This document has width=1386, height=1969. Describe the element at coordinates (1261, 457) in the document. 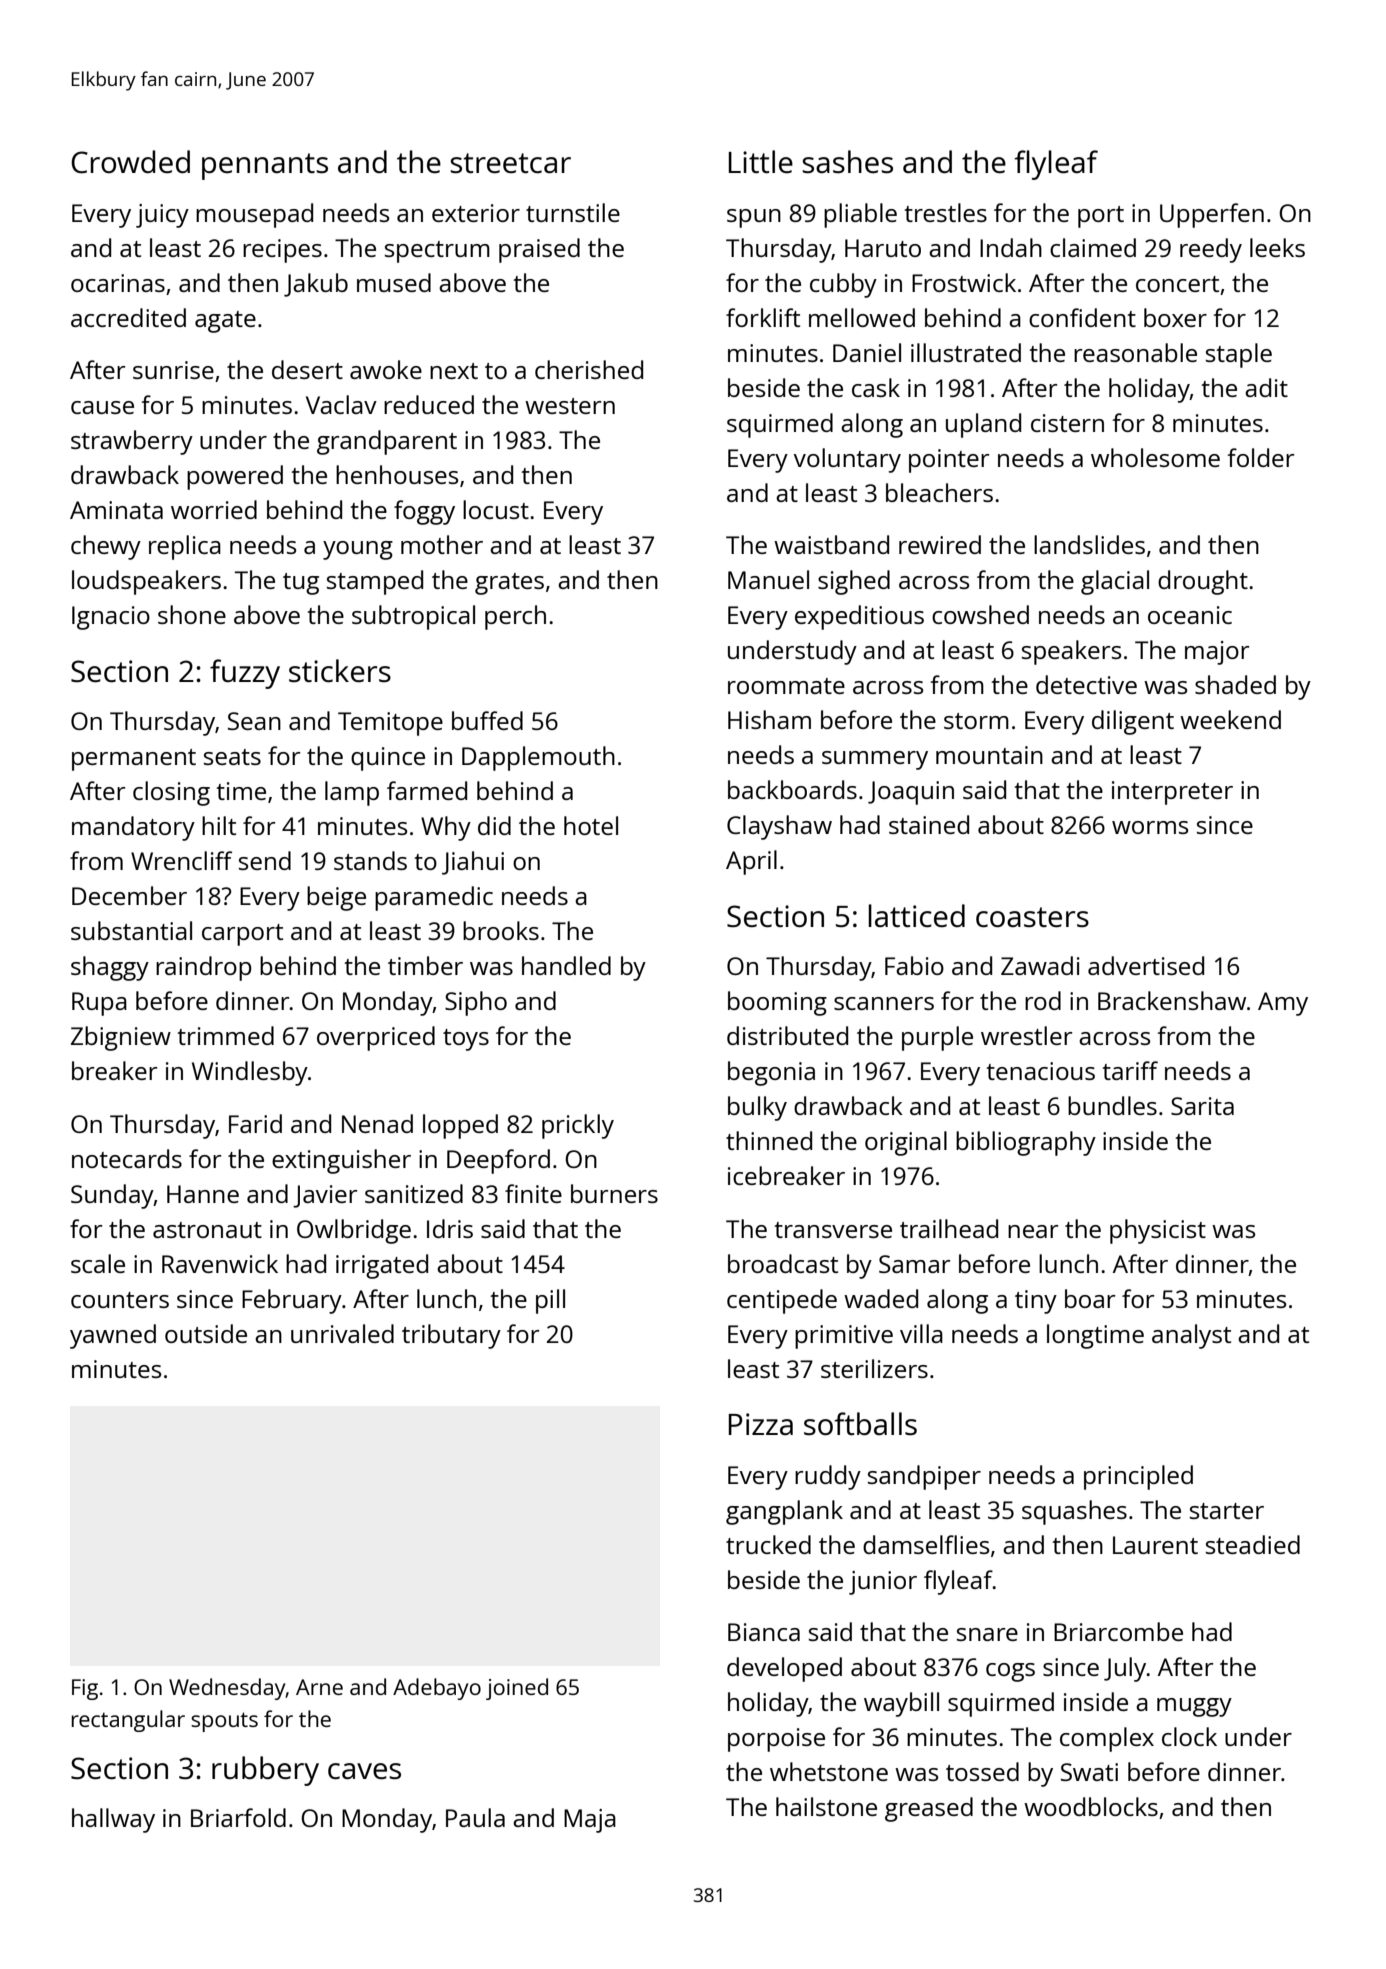

I see `folder` at that location.
